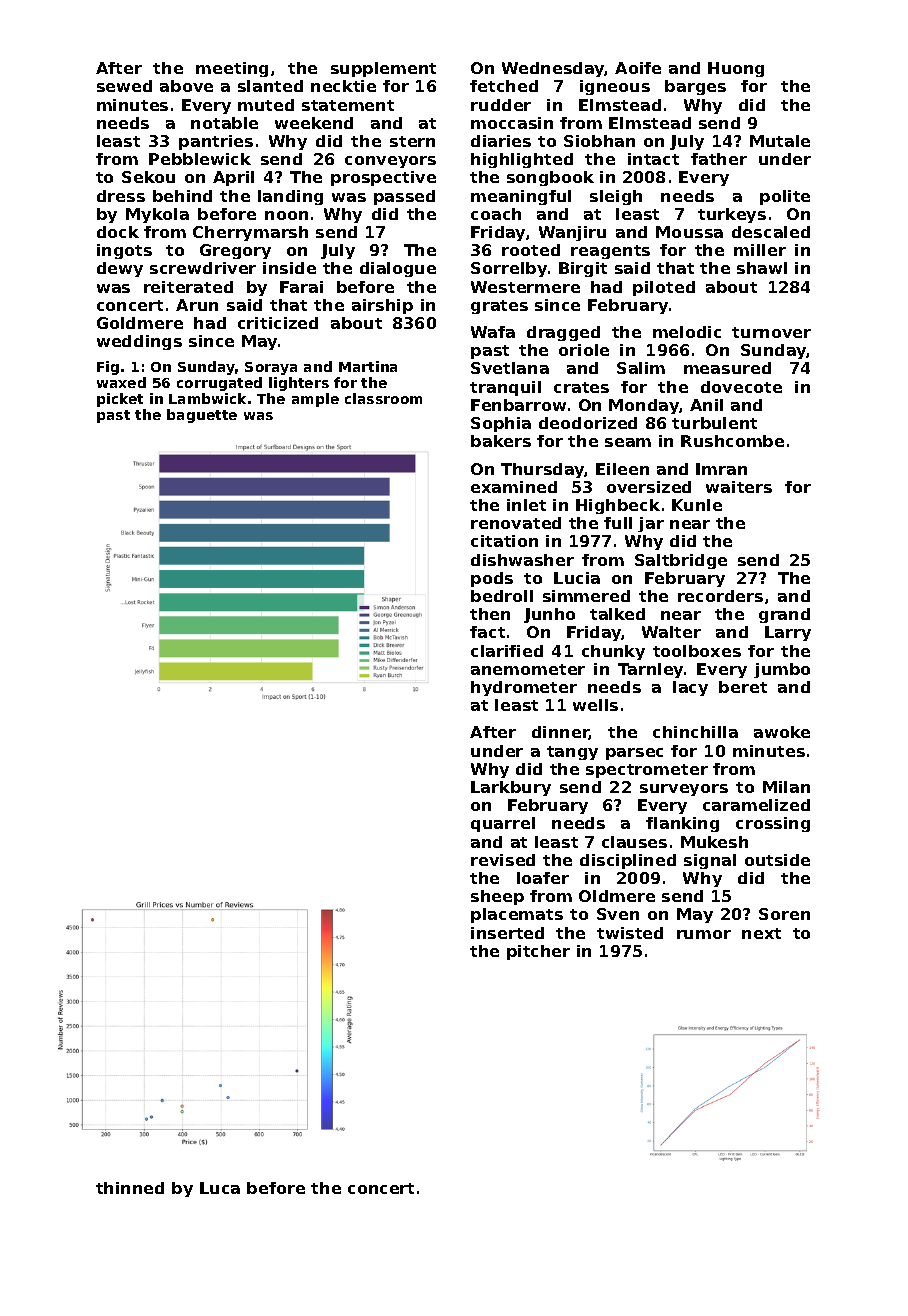  I want to click on thinned, so click(130, 1188).
